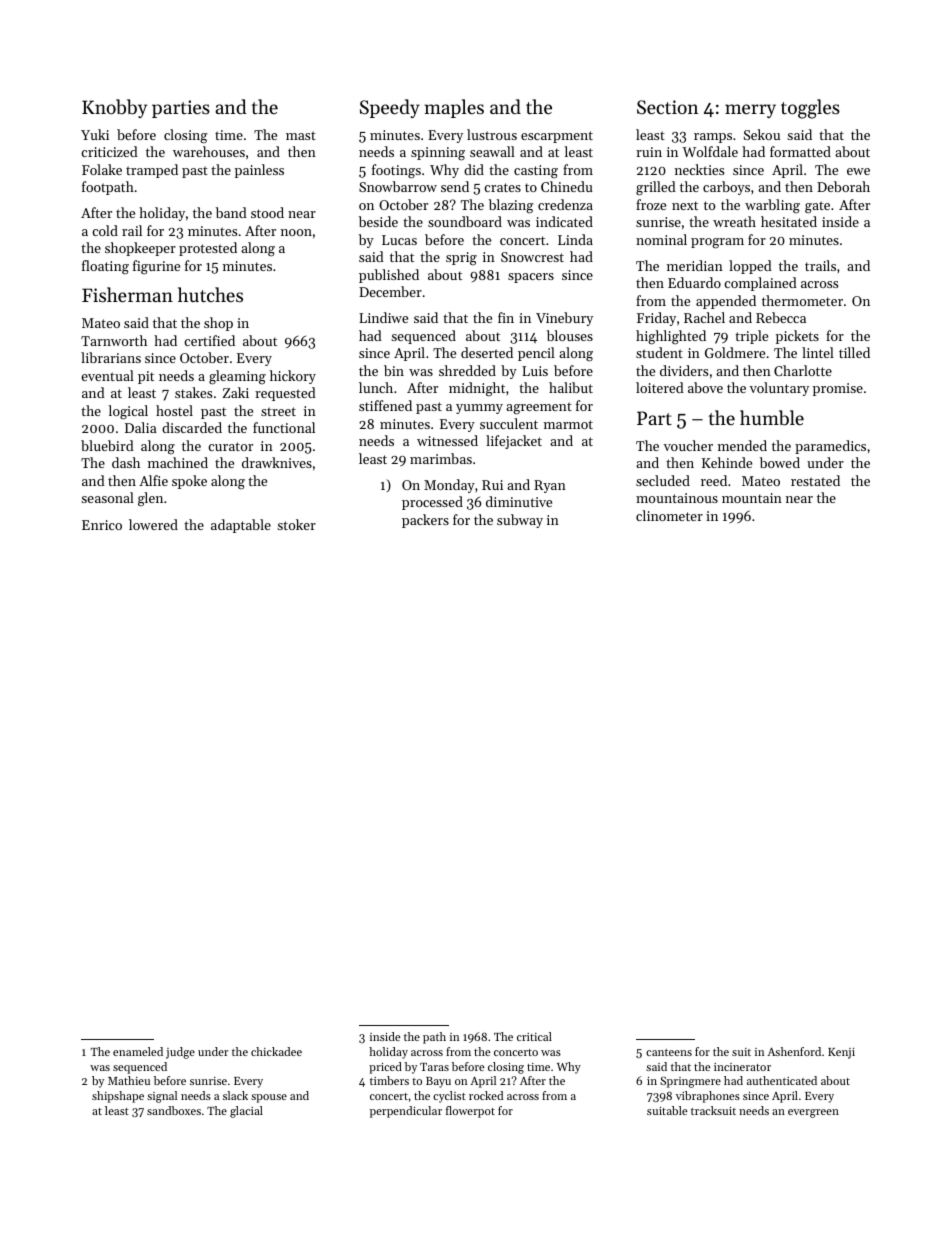  What do you see at coordinates (534, 1036) in the screenshot?
I see `critical` at bounding box center [534, 1036].
